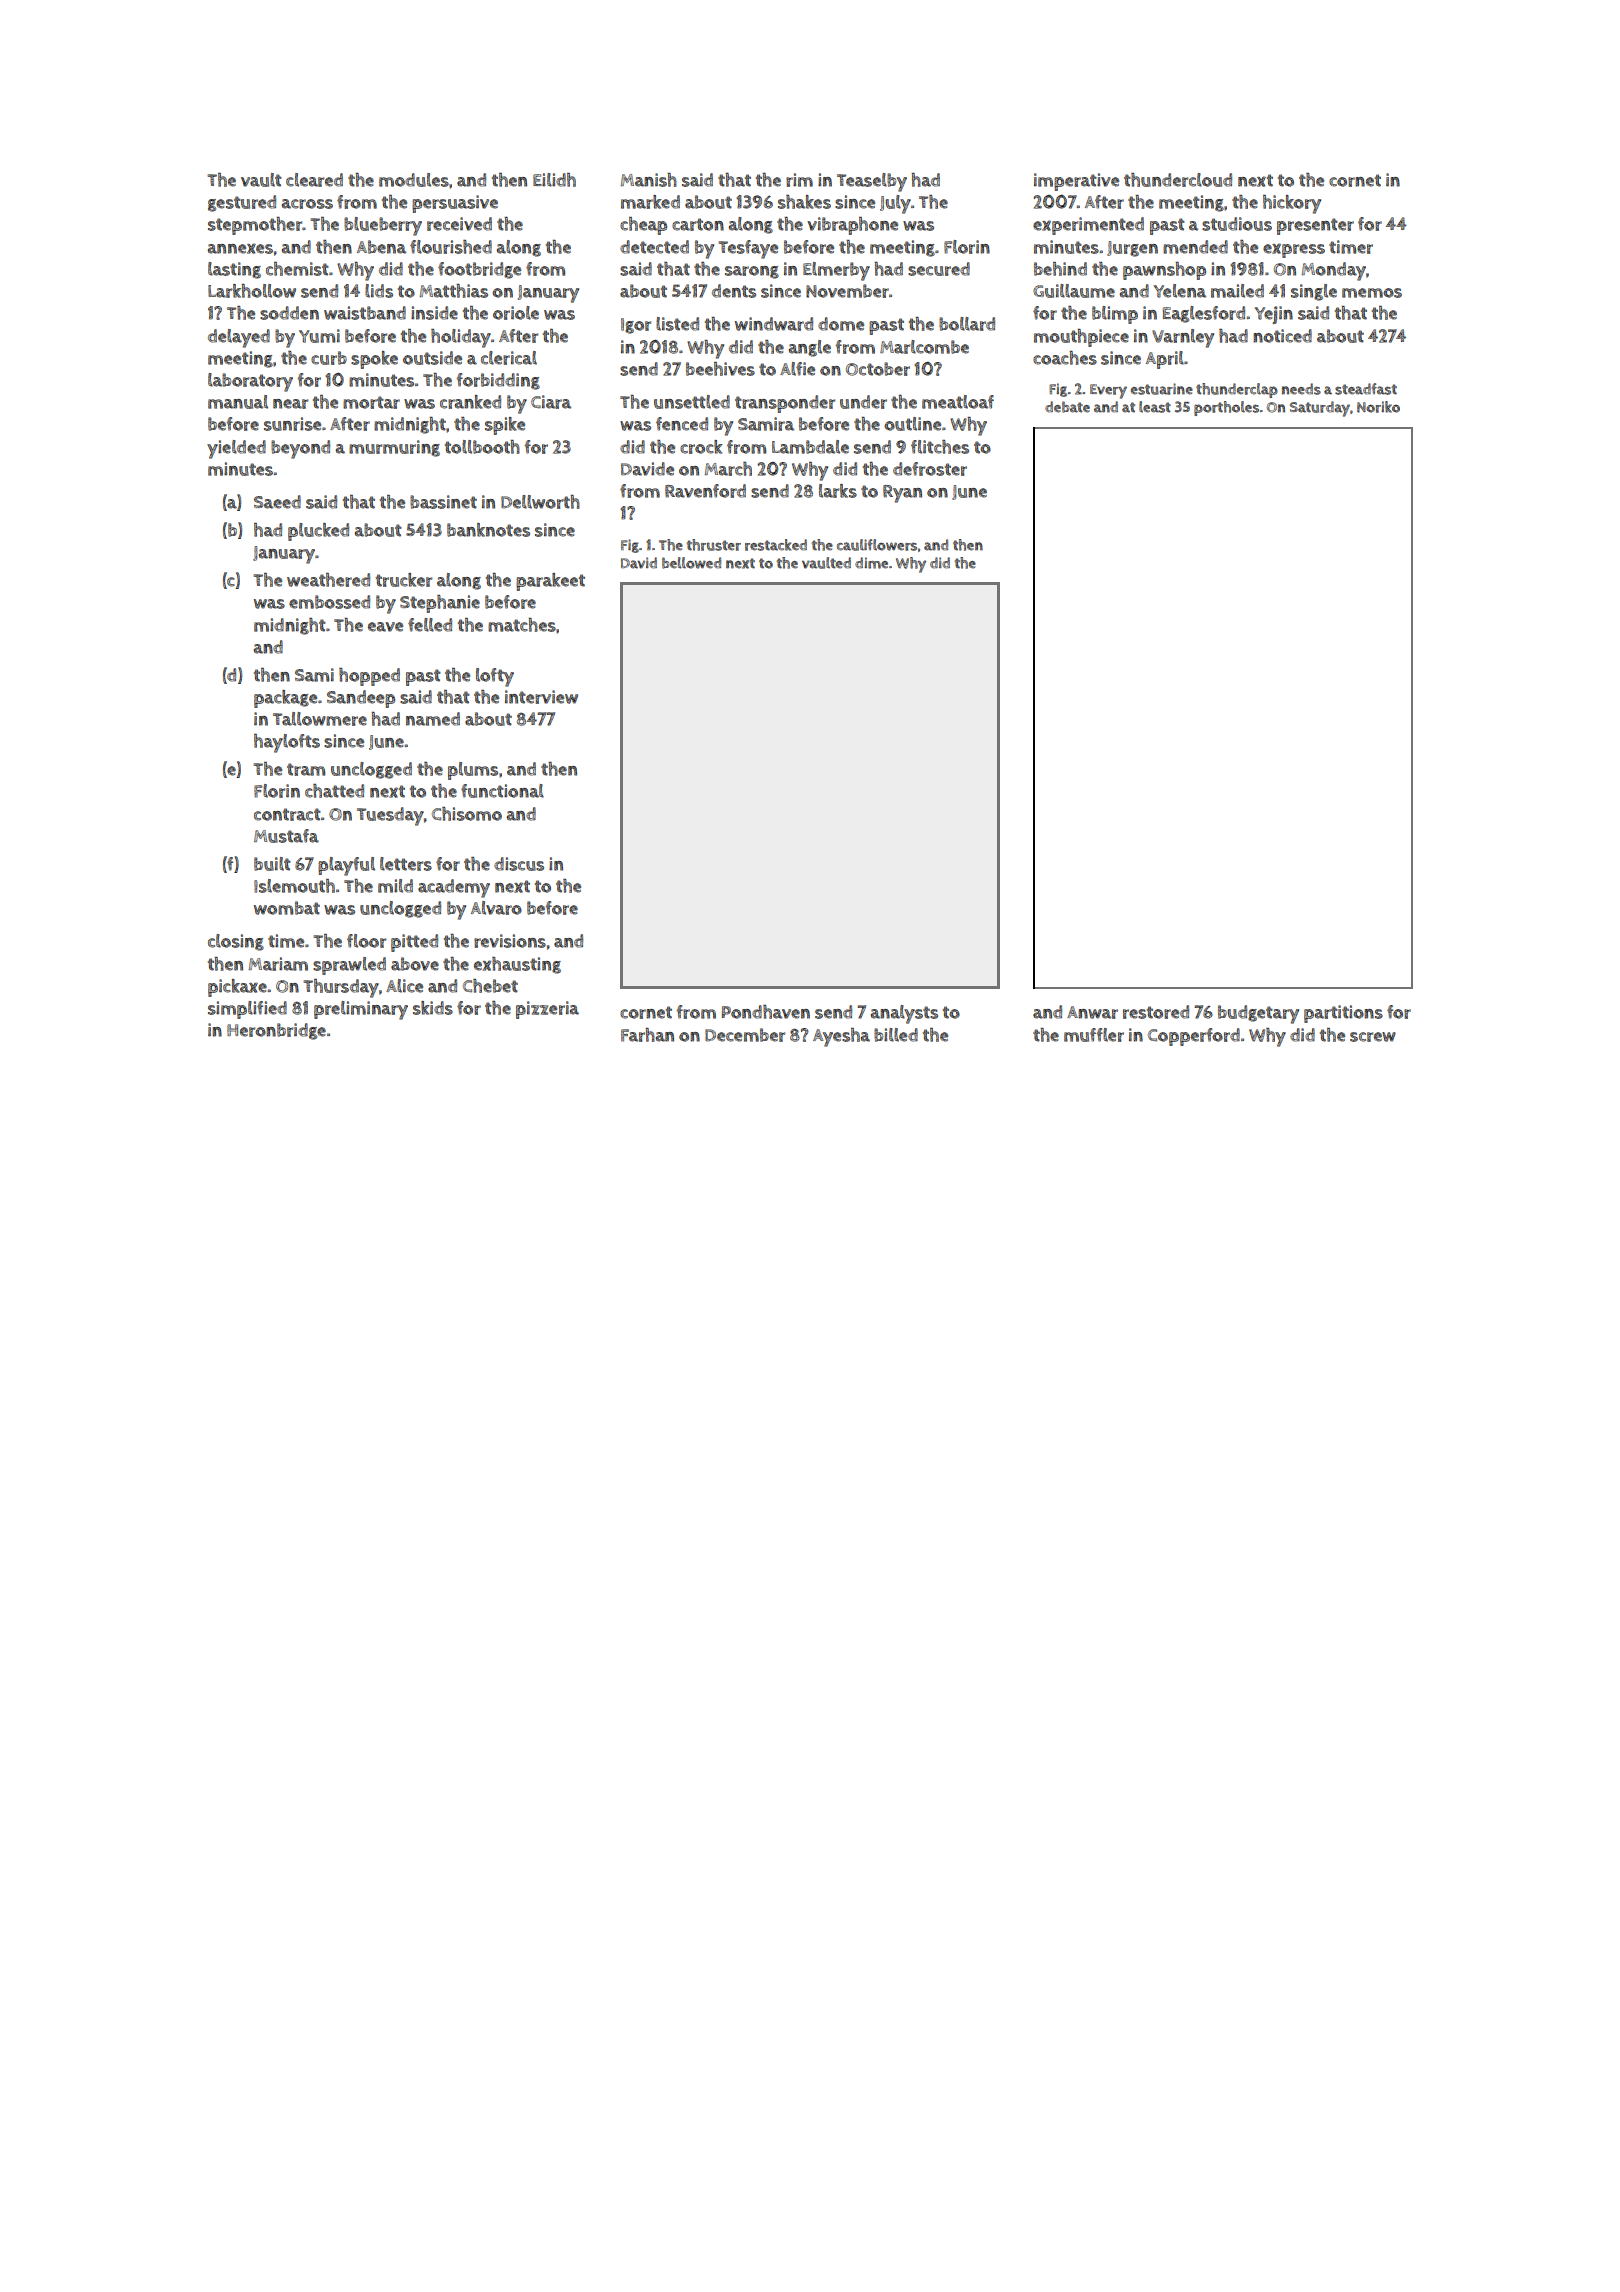 This screenshot has height=2292, width=1620. What do you see at coordinates (276, 1031) in the screenshot?
I see `Heronbridge` at bounding box center [276, 1031].
